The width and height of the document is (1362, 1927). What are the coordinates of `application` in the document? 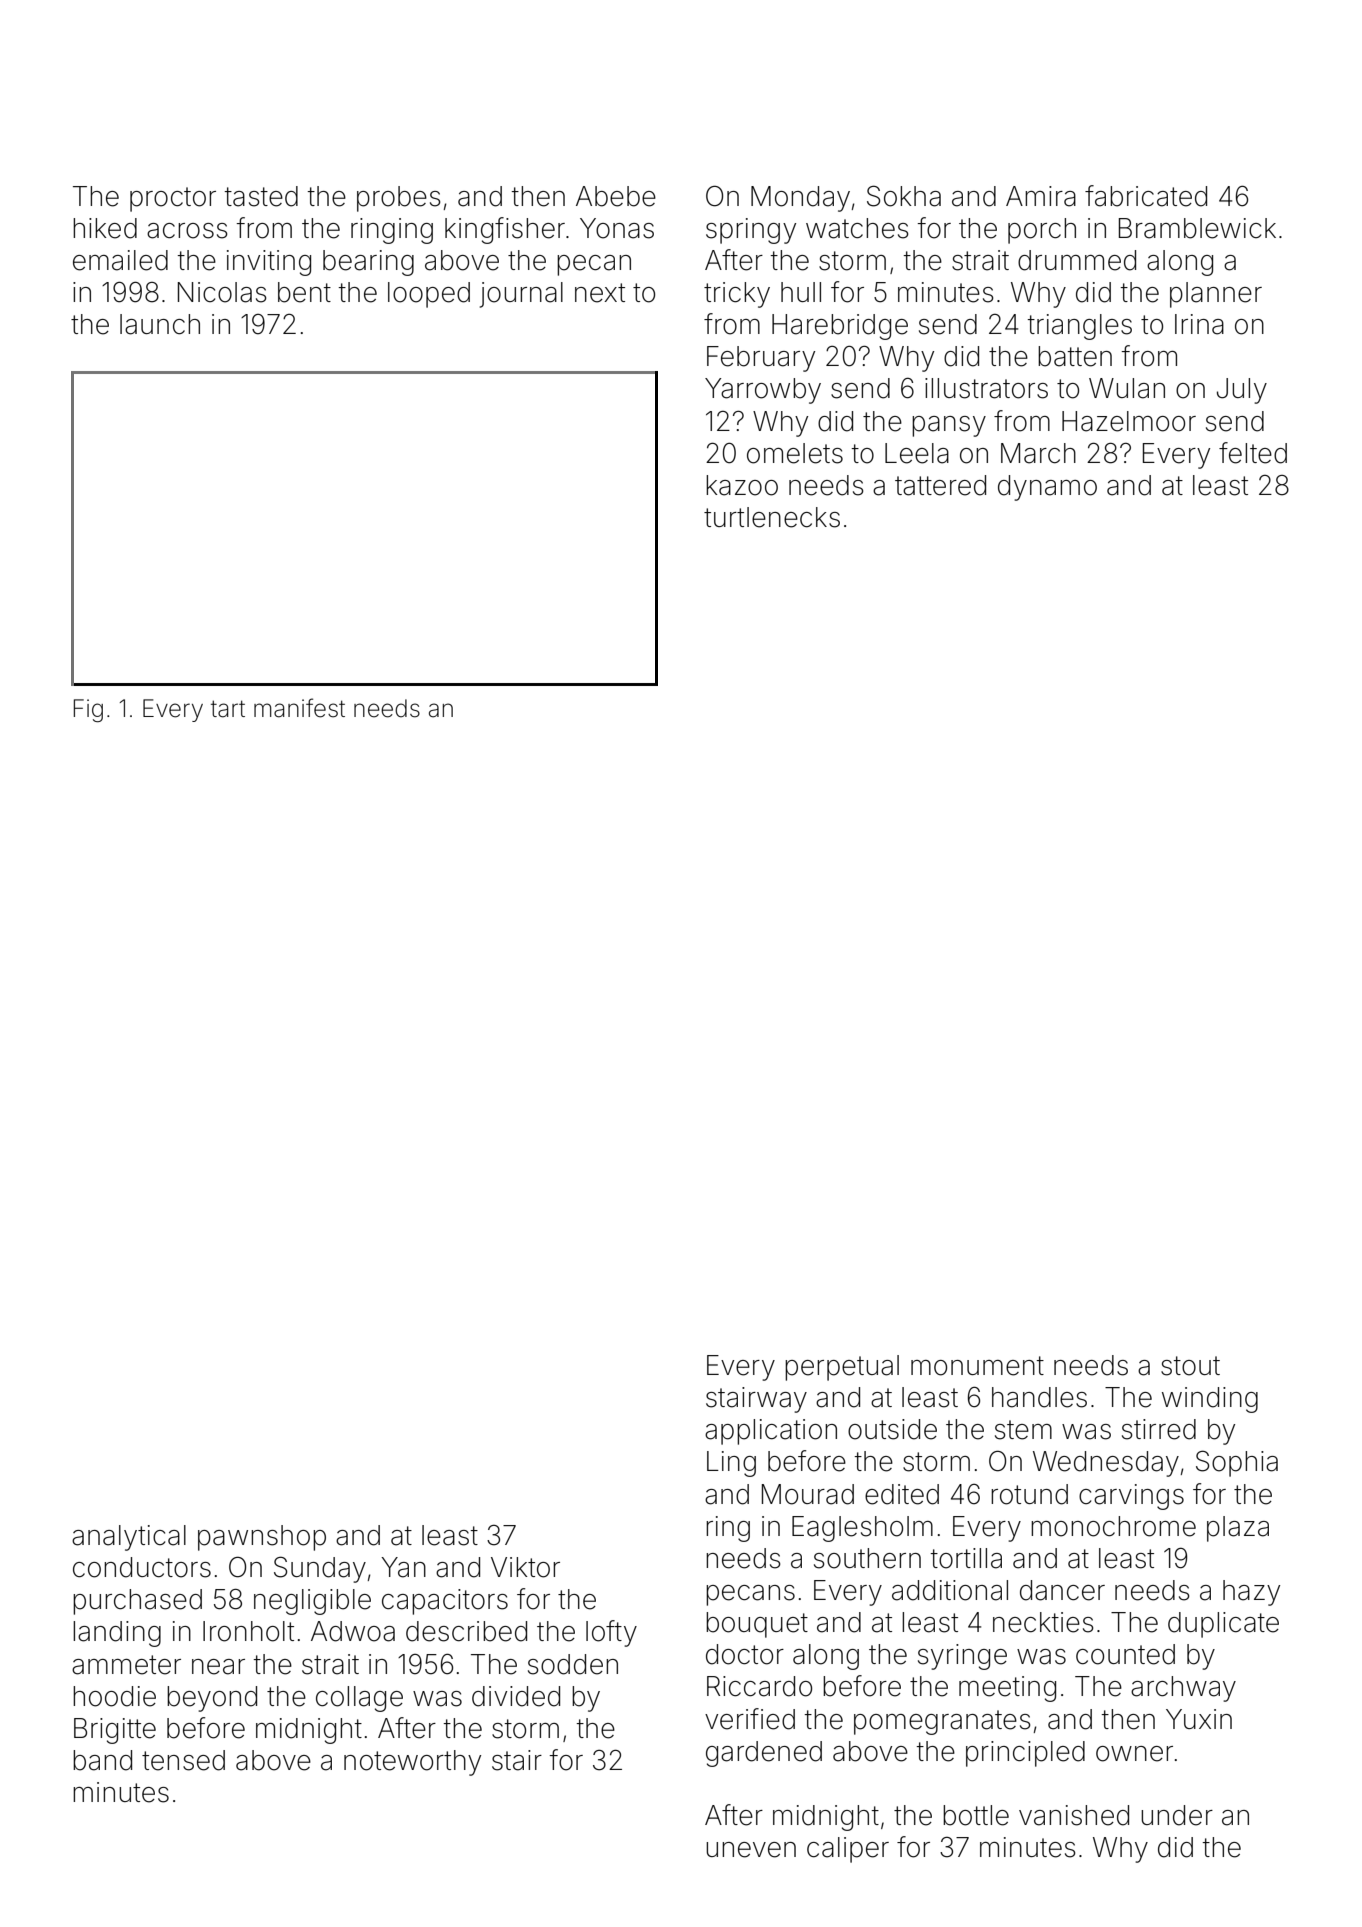 It's located at (771, 1432).
